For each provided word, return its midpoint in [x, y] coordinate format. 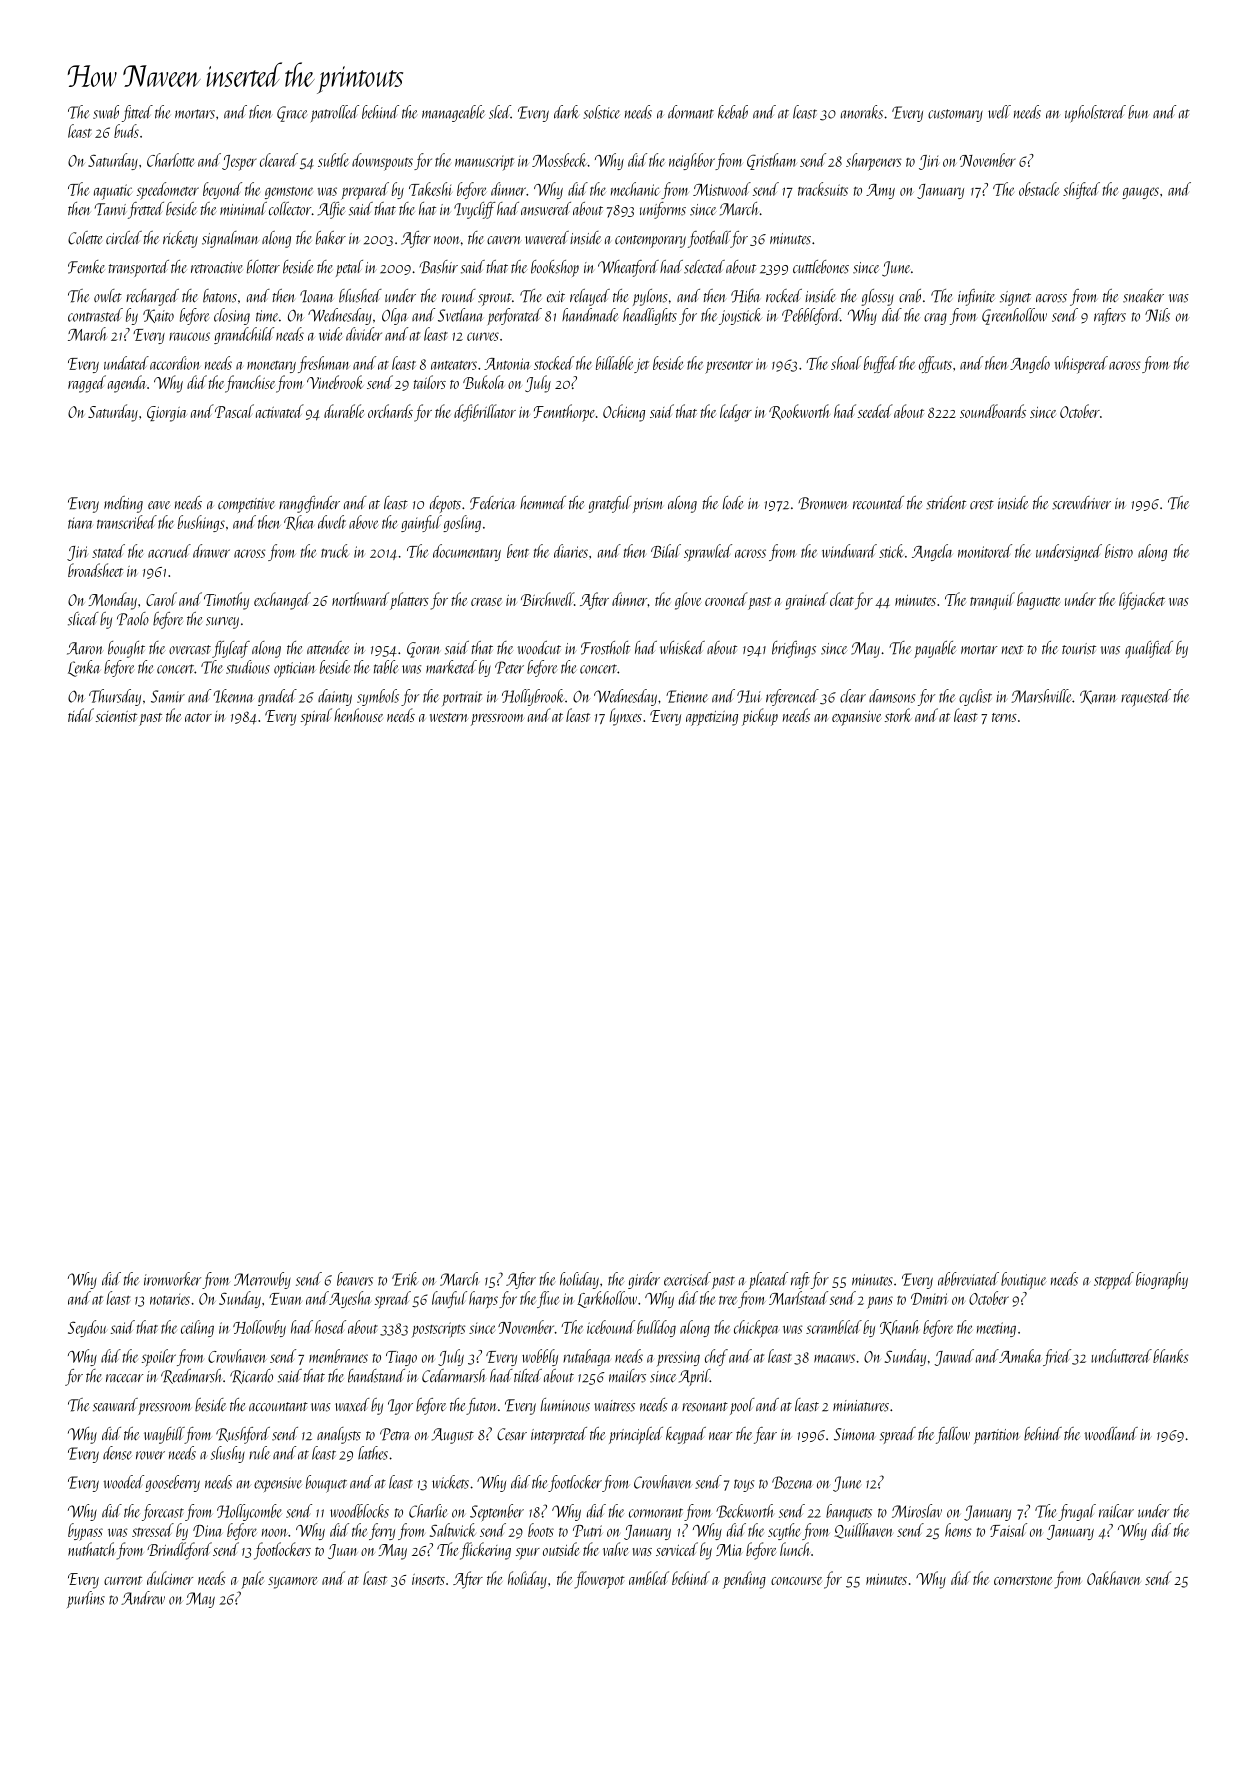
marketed [451, 667]
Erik [405, 1279]
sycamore [293, 1583]
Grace [292, 114]
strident [946, 503]
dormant [691, 112]
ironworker [172, 1279]
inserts [428, 1579]
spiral [316, 717]
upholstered [1095, 113]
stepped [1114, 1280]
